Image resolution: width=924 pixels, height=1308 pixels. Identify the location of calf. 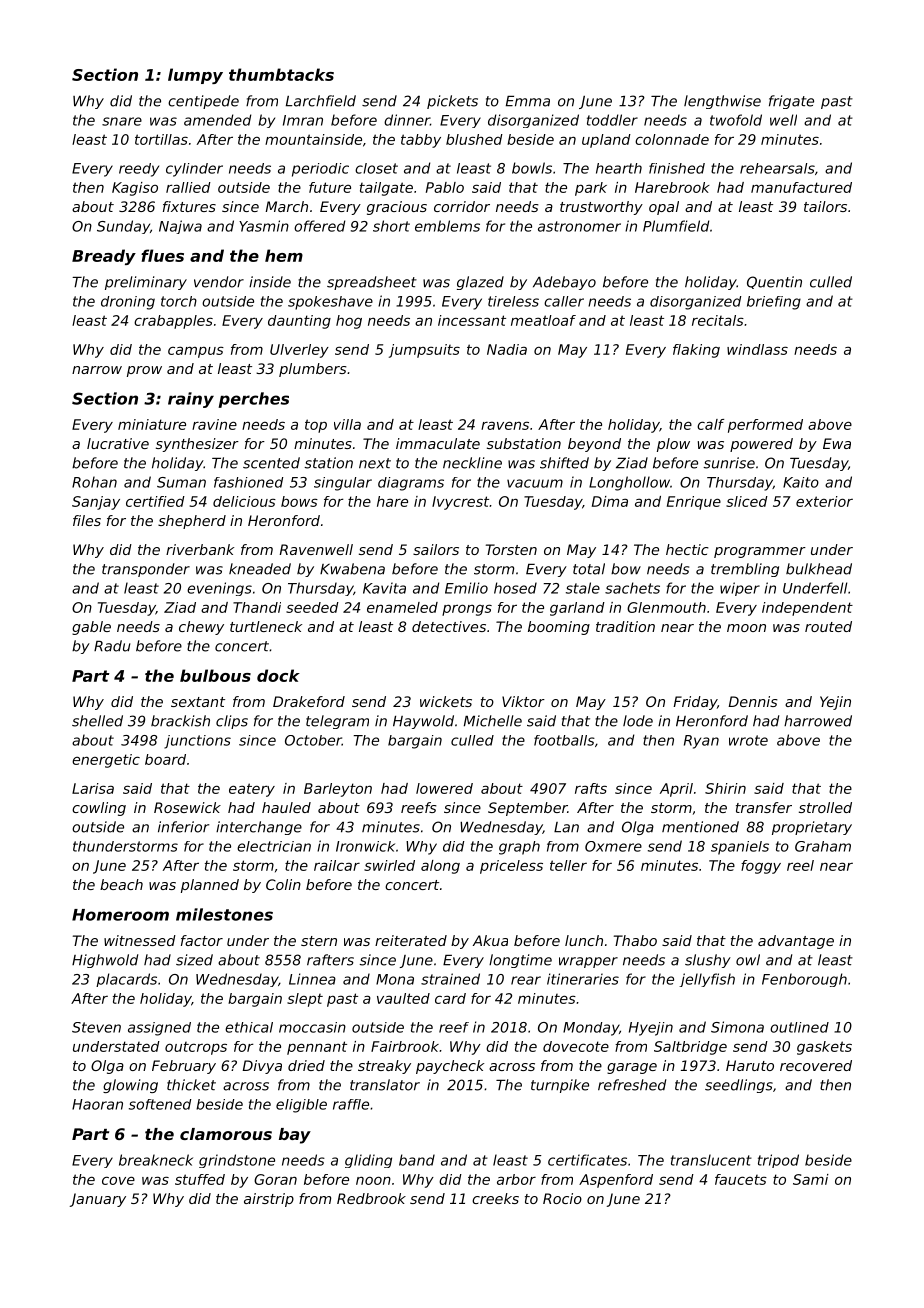
(710, 424).
